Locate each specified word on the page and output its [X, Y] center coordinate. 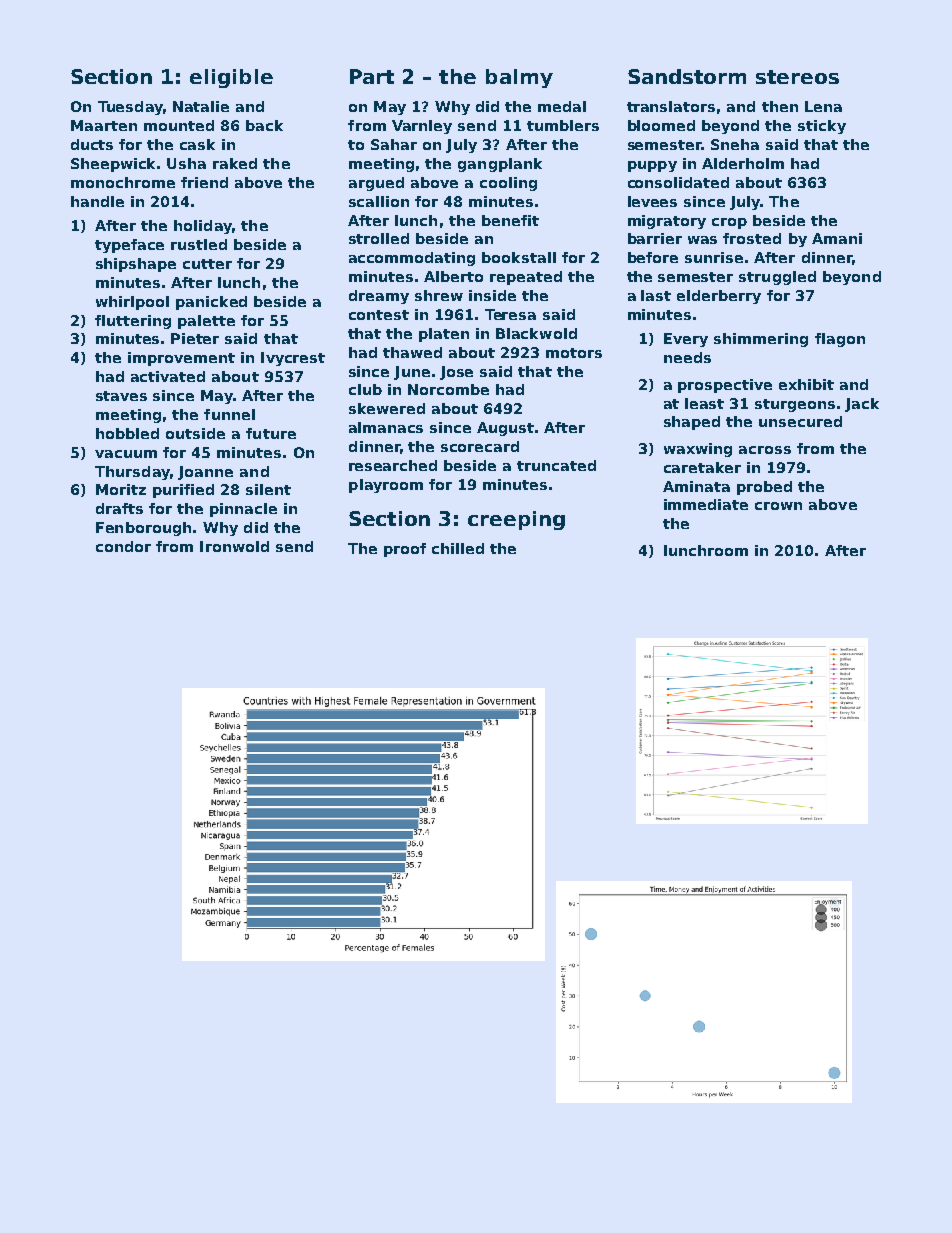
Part [372, 76]
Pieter [195, 338]
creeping [516, 520]
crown [778, 506]
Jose [456, 373]
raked [235, 163]
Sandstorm [687, 76]
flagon [840, 340]
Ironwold [234, 546]
